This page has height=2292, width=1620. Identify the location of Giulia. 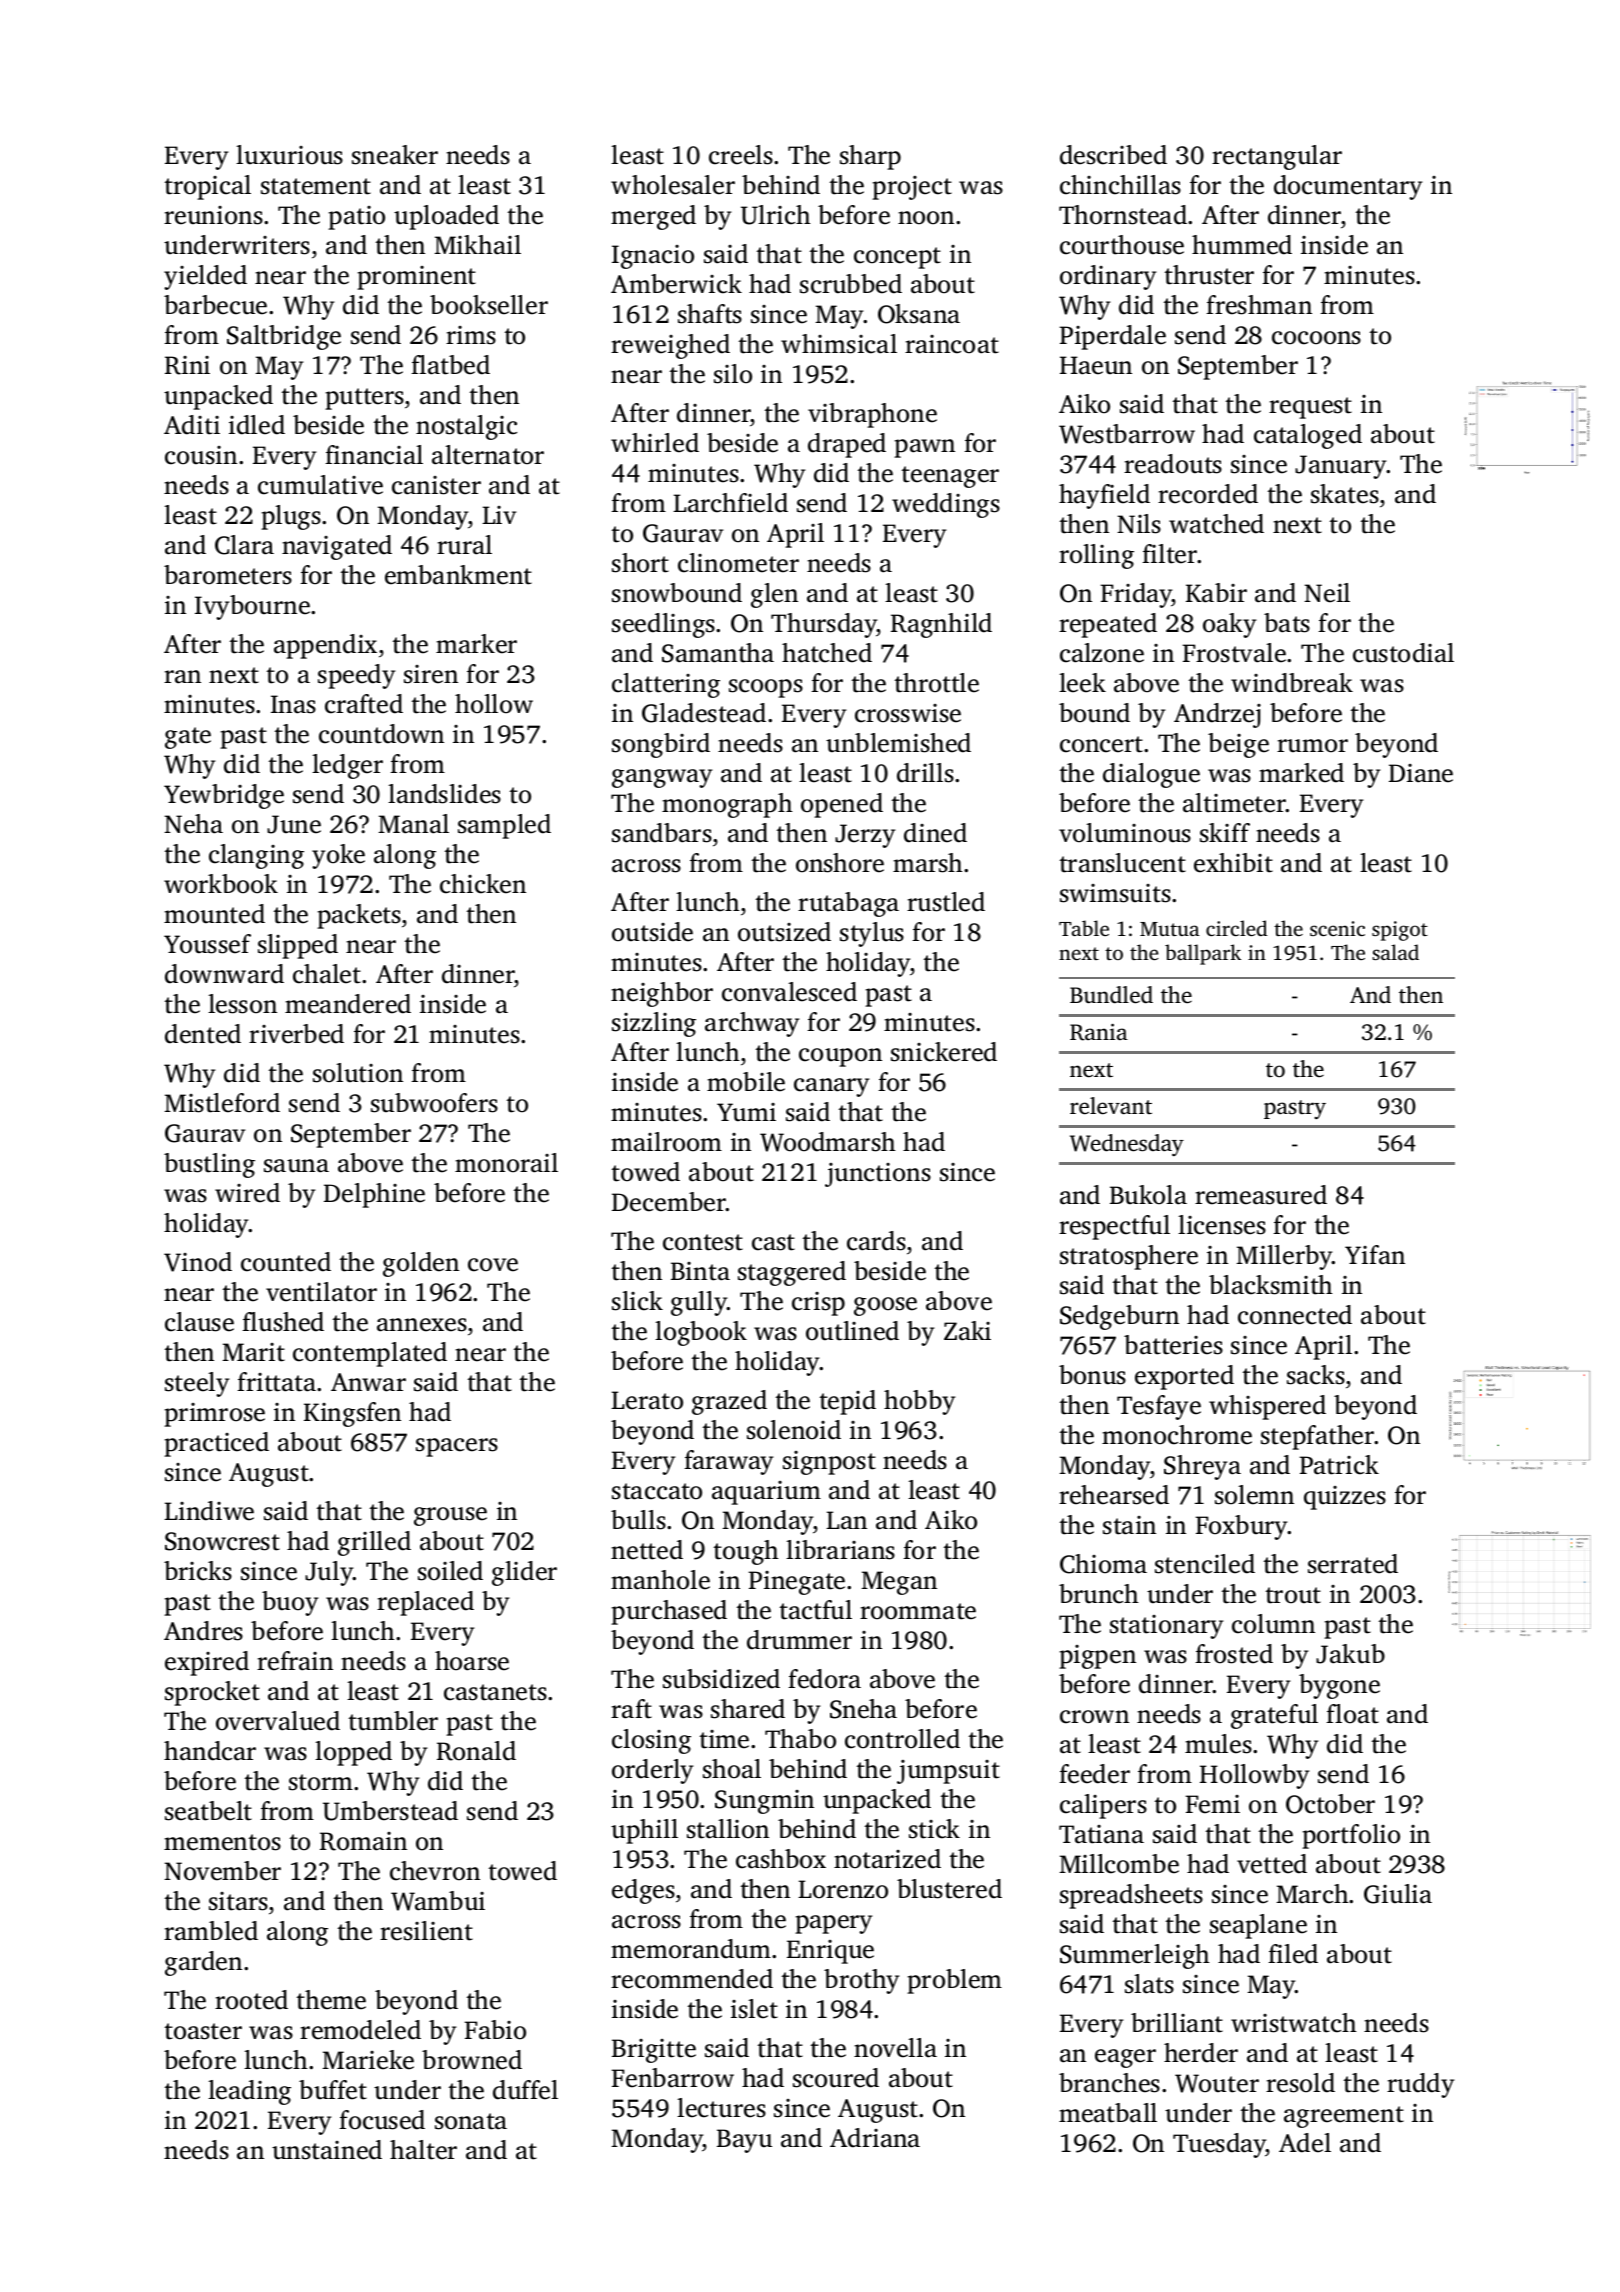
(1398, 1894).
